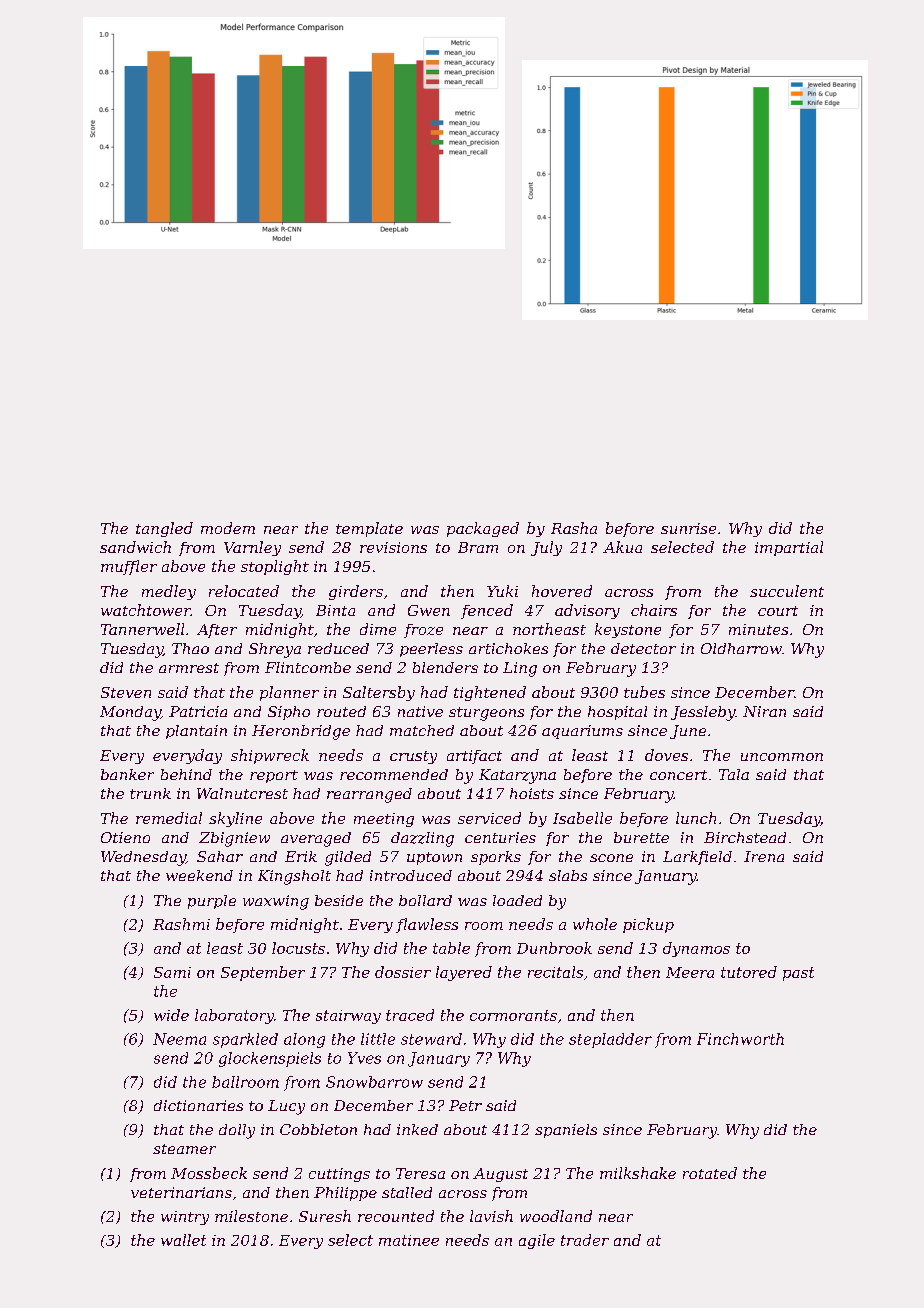 Image resolution: width=924 pixels, height=1308 pixels. What do you see at coordinates (171, 1015) in the screenshot?
I see `wide` at bounding box center [171, 1015].
